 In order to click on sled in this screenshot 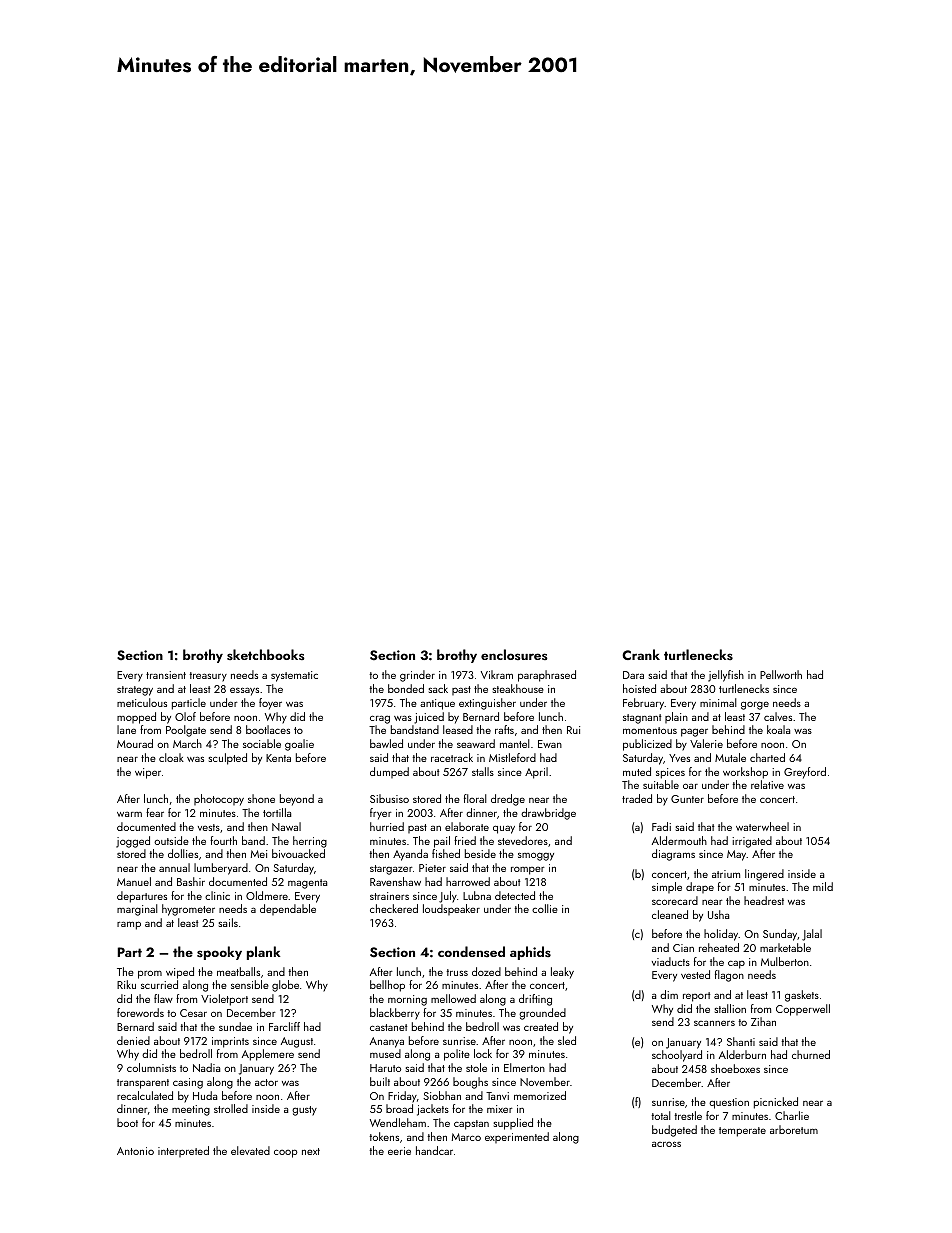, I will do `click(567, 1040)`.
